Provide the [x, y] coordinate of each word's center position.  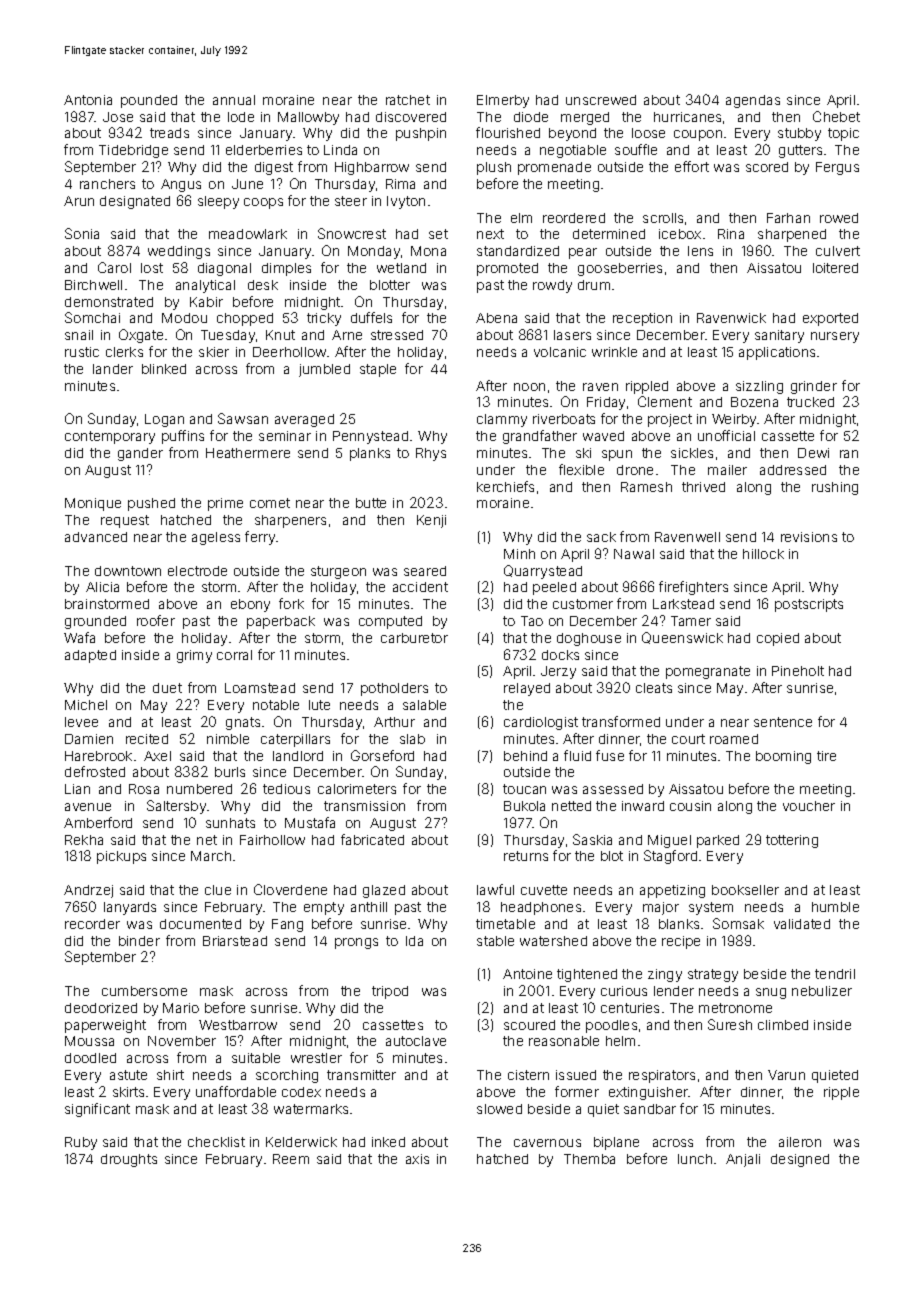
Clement [665, 401]
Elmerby [503, 101]
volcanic [560, 352]
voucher [809, 806]
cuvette [544, 890]
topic [843, 134]
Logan [164, 420]
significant [97, 1110]
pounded [149, 101]
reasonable [564, 1041]
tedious [286, 789]
